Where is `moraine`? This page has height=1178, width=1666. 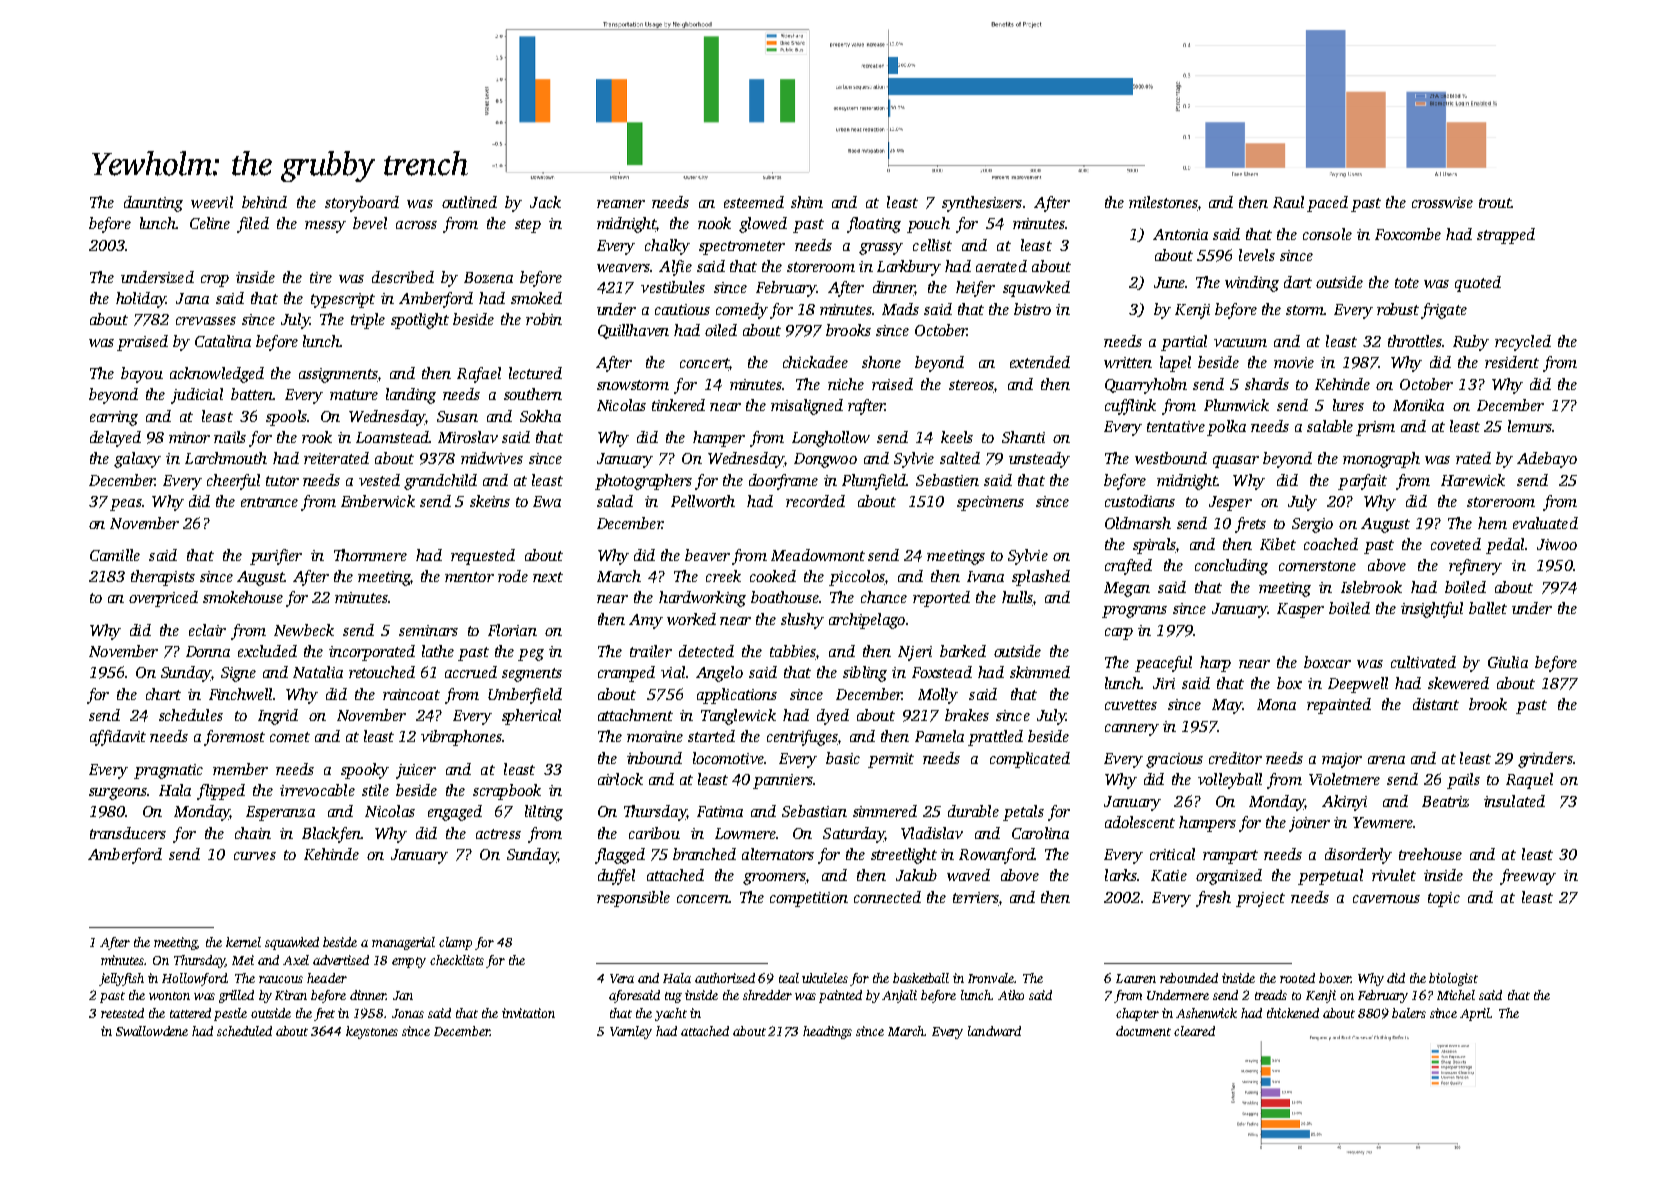 moraine is located at coordinates (655, 736).
